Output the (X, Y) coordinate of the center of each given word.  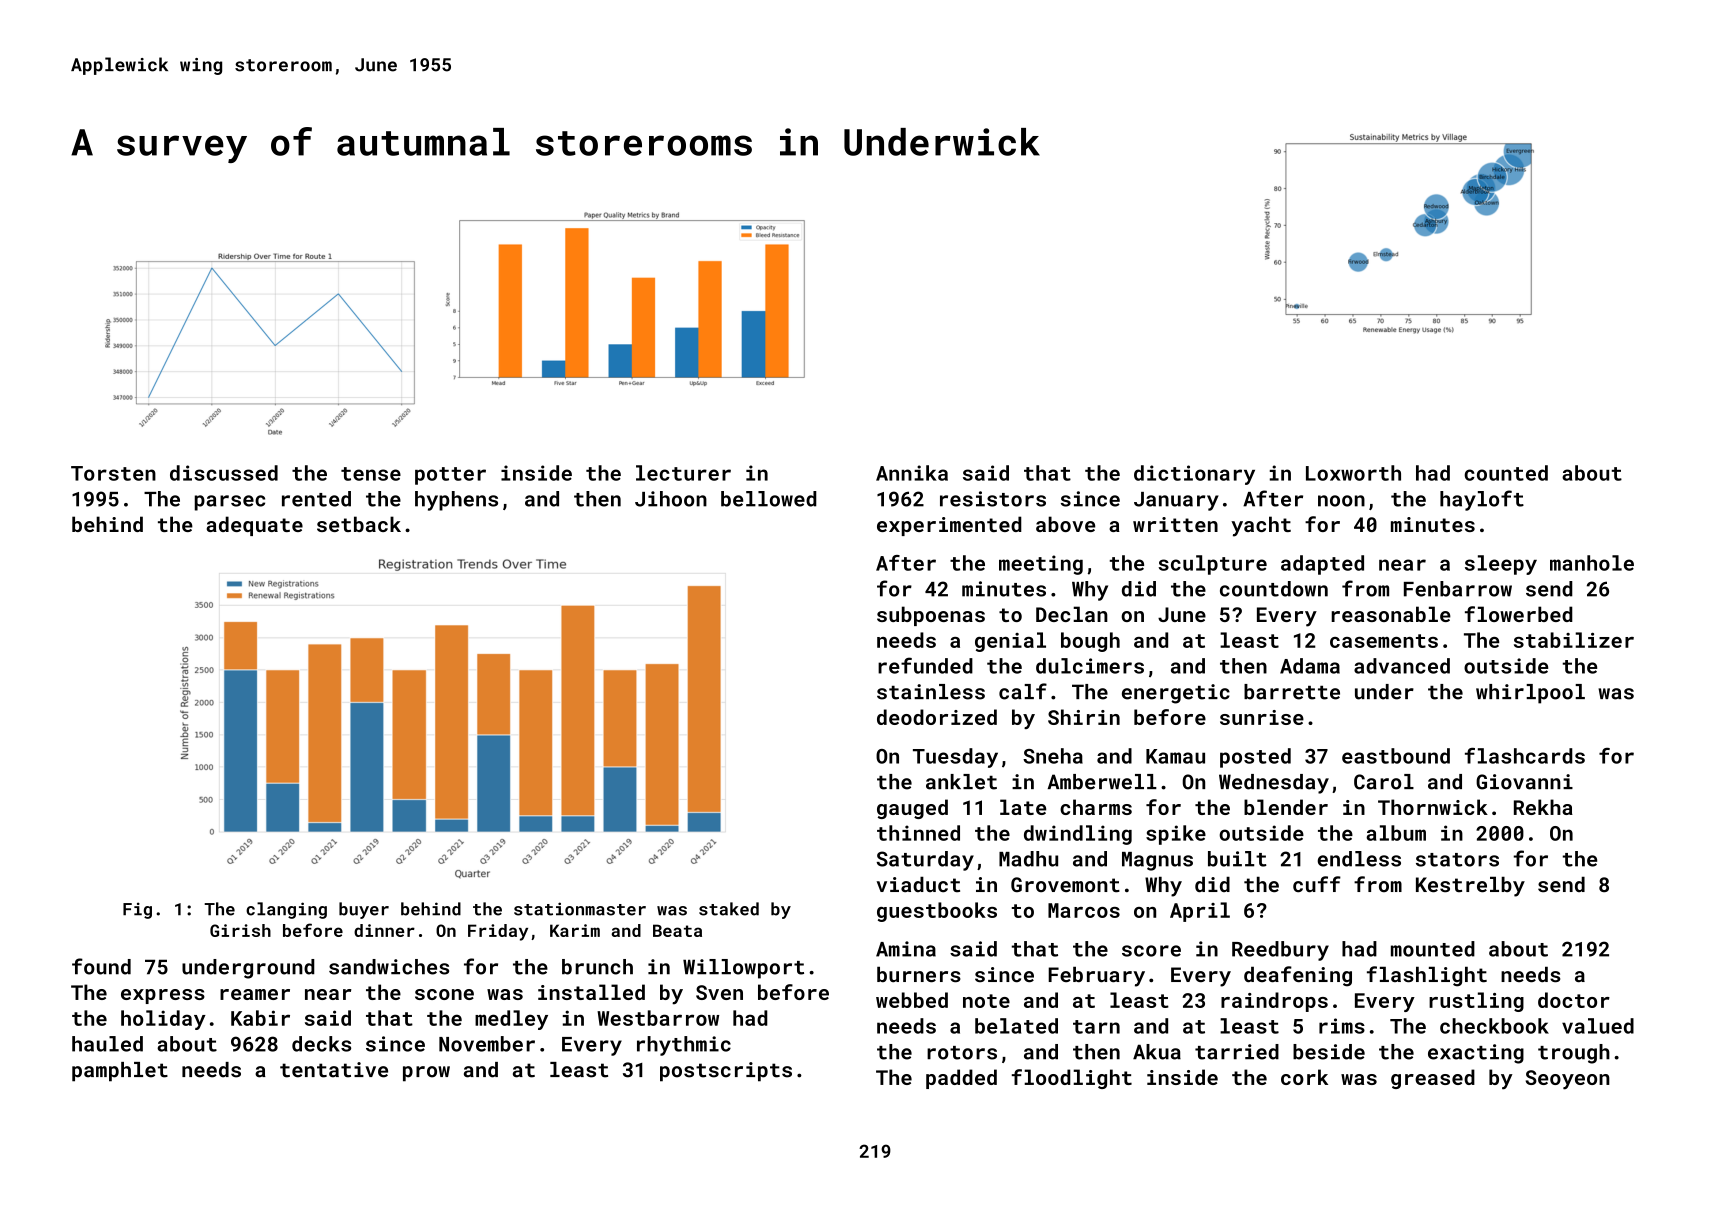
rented (316, 499)
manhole (1592, 563)
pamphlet (120, 1072)
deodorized (937, 717)
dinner (384, 930)
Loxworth (1353, 473)
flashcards (1525, 756)
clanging (286, 910)
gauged (912, 809)
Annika (912, 473)
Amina (906, 949)
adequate (254, 526)
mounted (1433, 949)
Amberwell (1102, 782)
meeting (1041, 565)
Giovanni (1524, 782)
